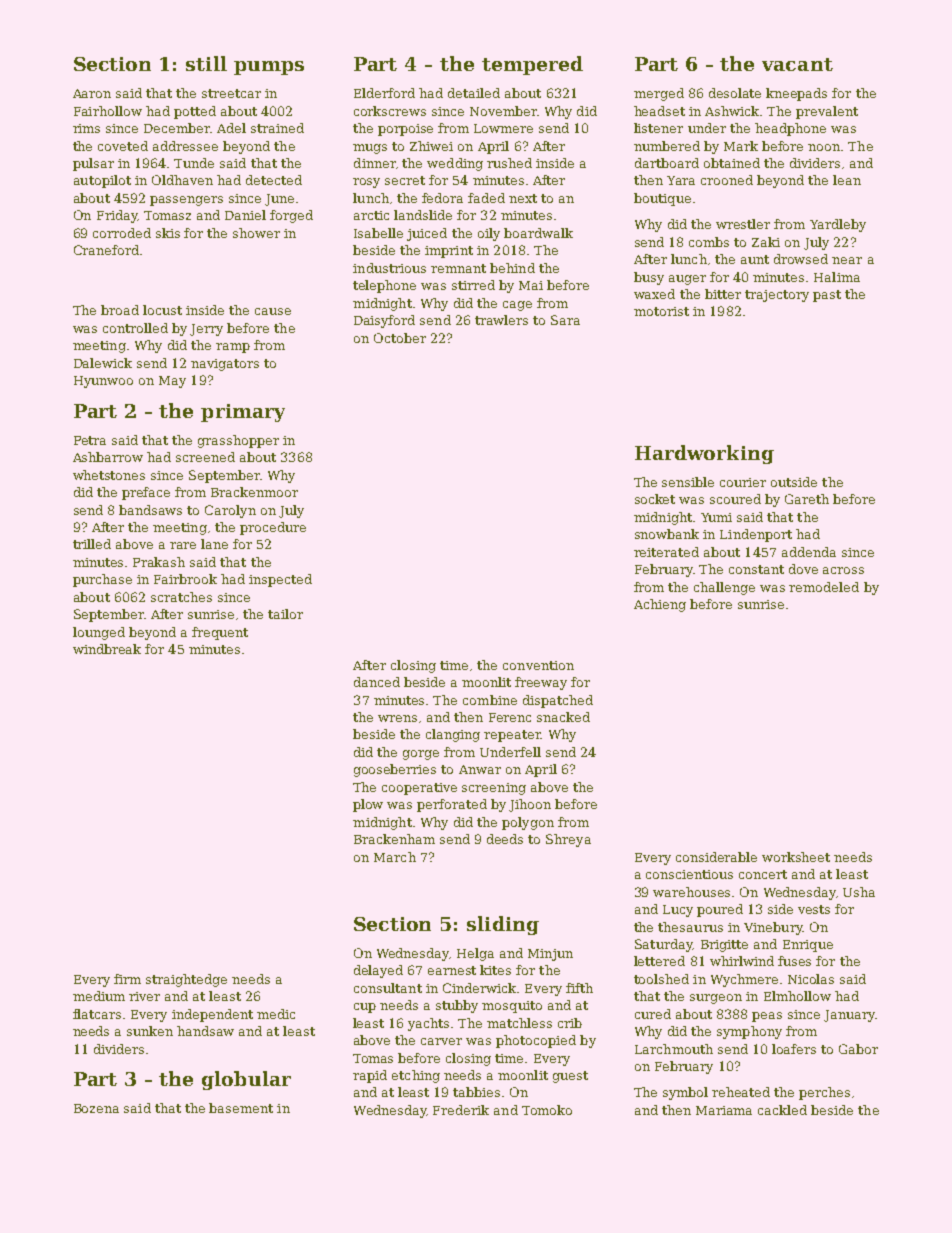 The width and height of the image is (952, 1233). Describe the element at coordinates (206, 330) in the image. I see `Jerry` at that location.
